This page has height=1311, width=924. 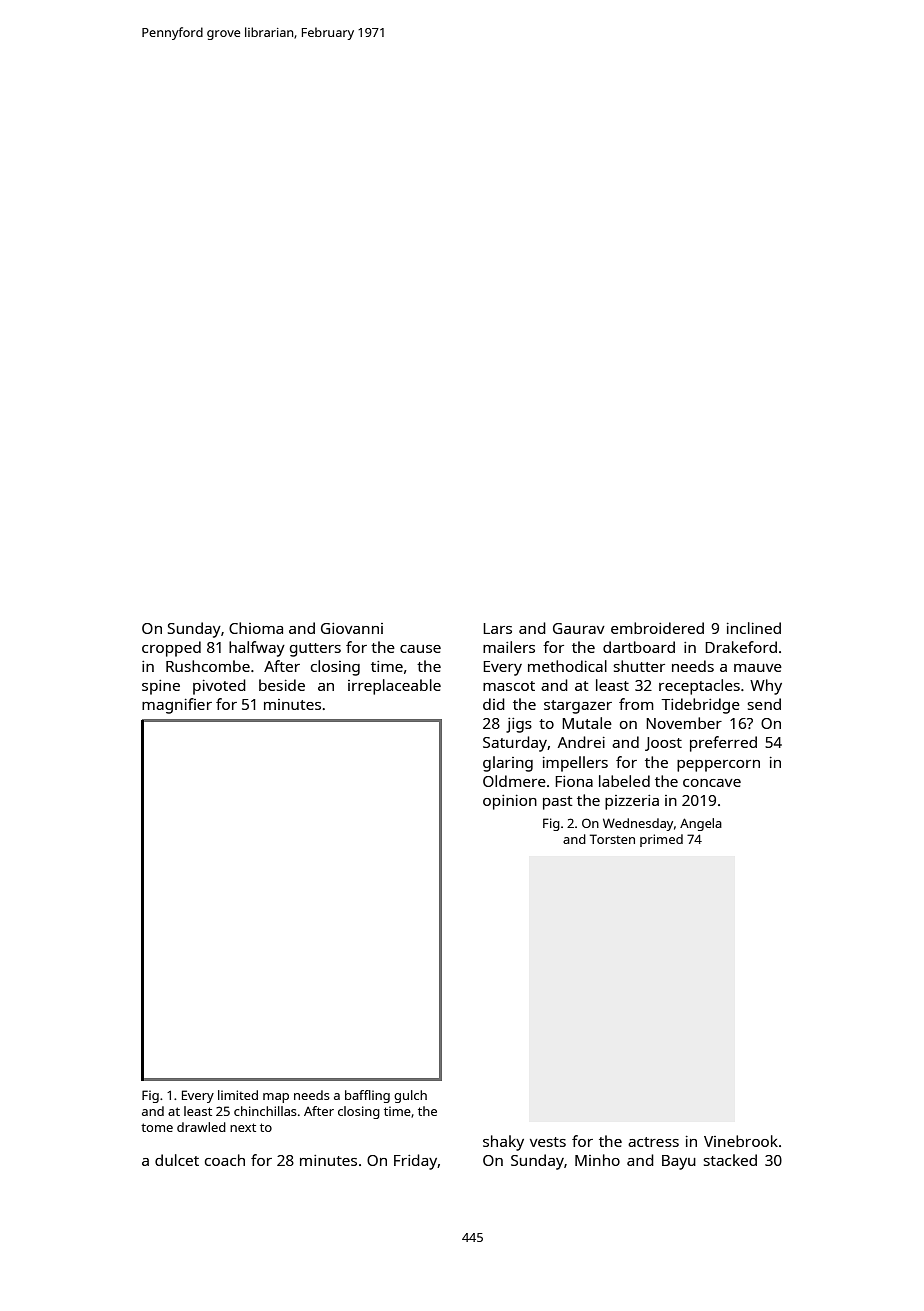 I want to click on Saturday, so click(x=515, y=744).
